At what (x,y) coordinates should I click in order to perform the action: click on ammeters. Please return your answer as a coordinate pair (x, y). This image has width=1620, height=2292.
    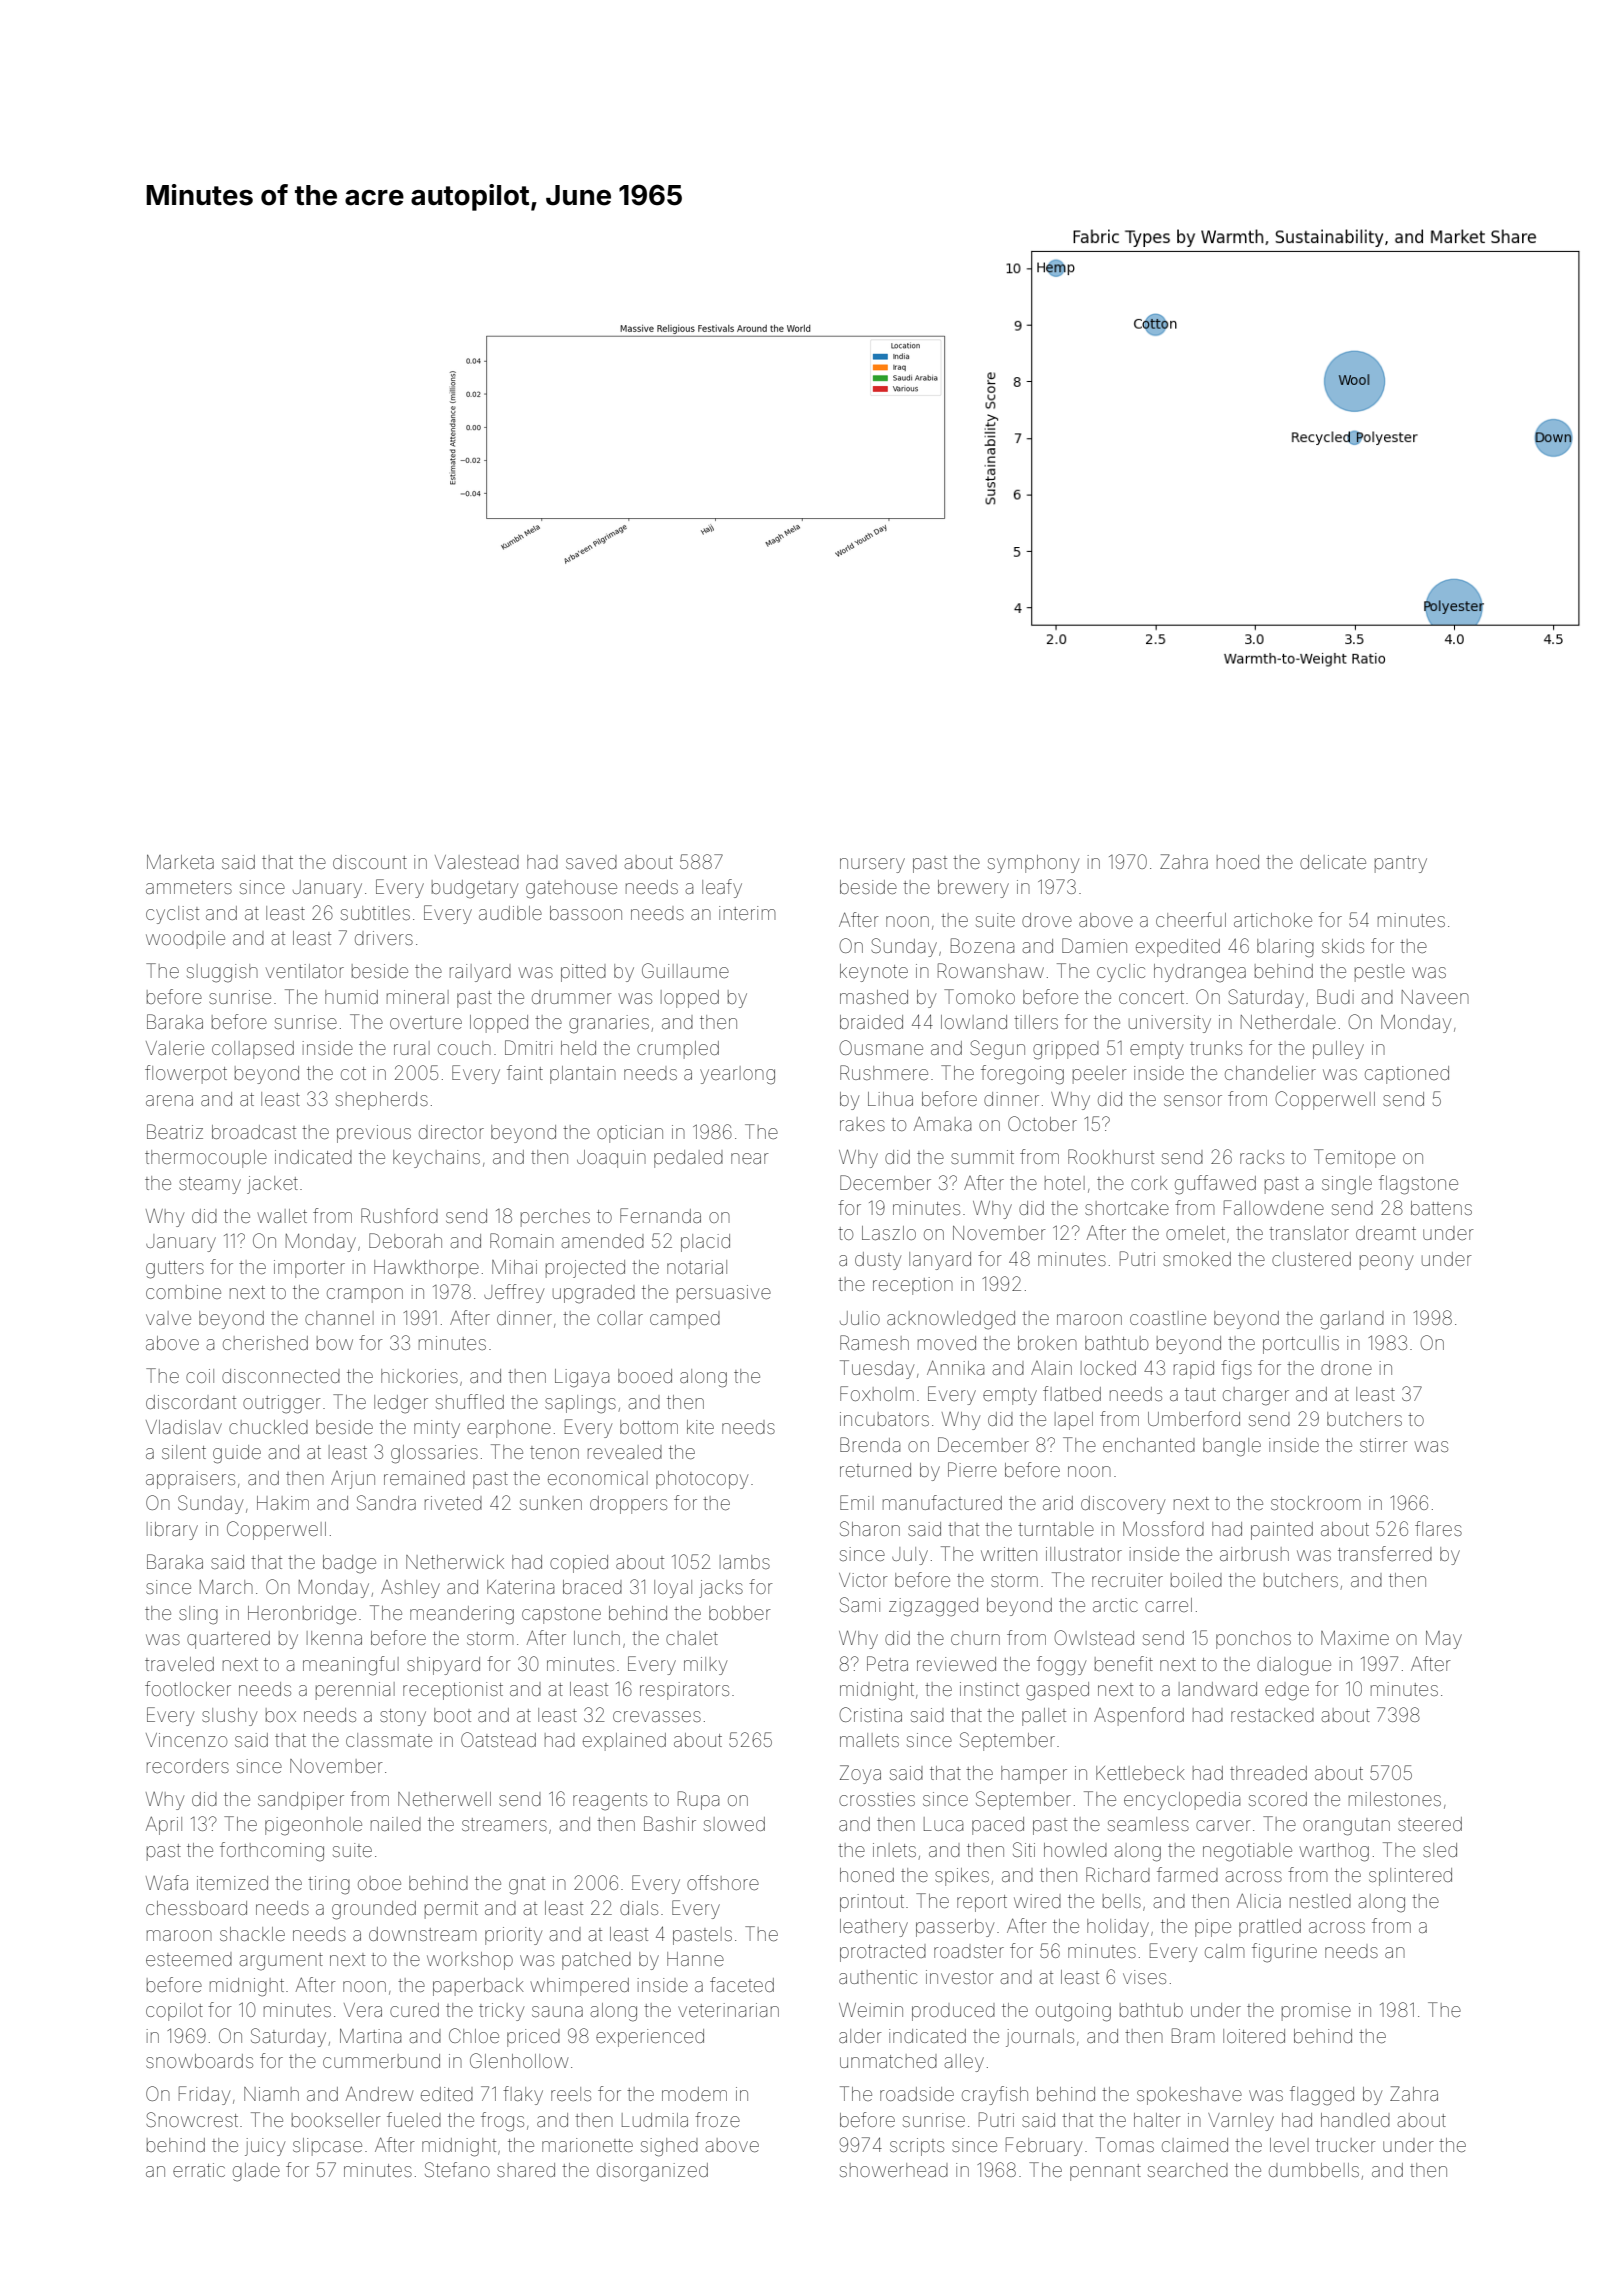
    Looking at the image, I should click on (189, 887).
